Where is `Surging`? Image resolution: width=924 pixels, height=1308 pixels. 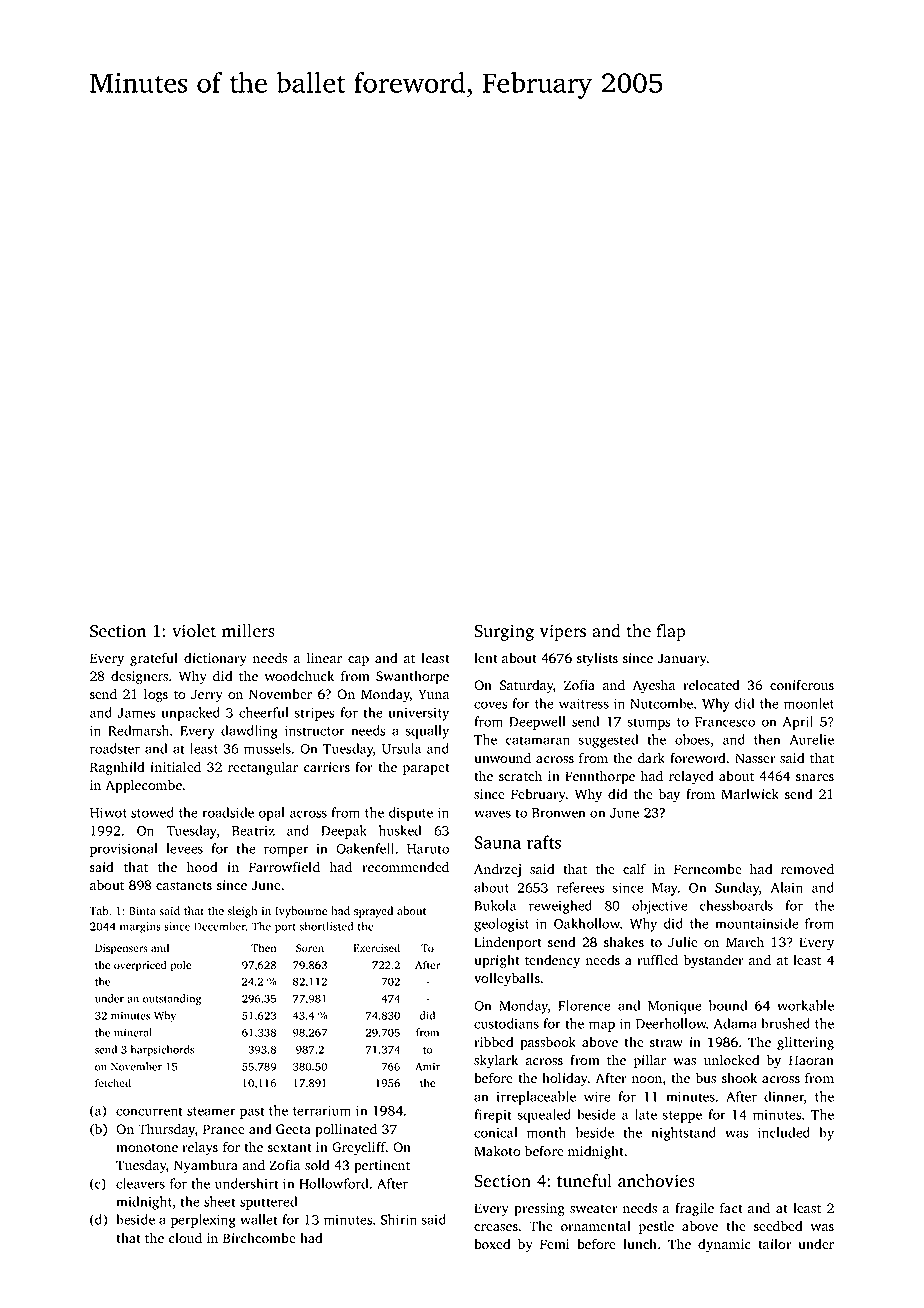 Surging is located at coordinates (504, 632).
